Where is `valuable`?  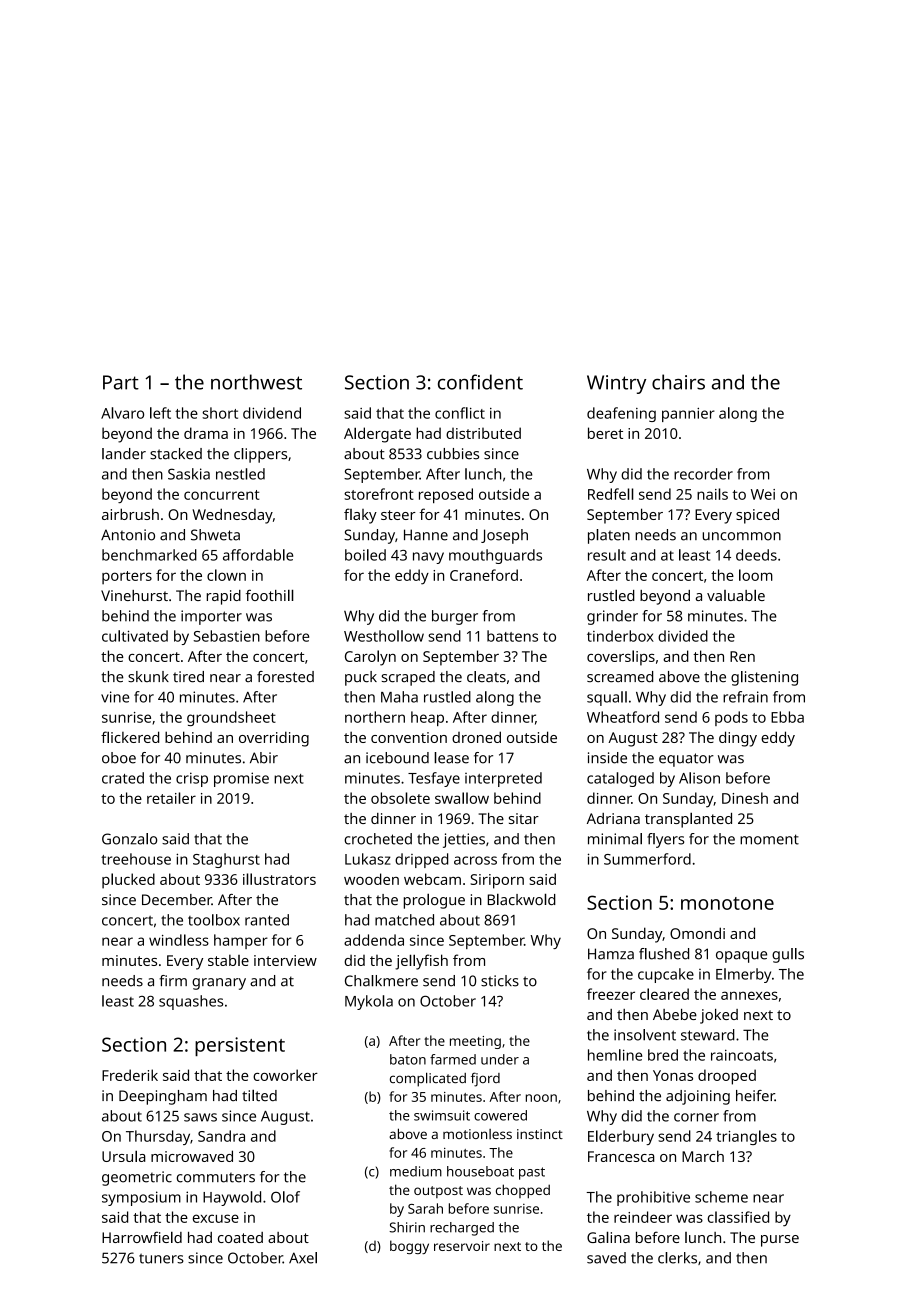
valuable is located at coordinates (736, 595).
